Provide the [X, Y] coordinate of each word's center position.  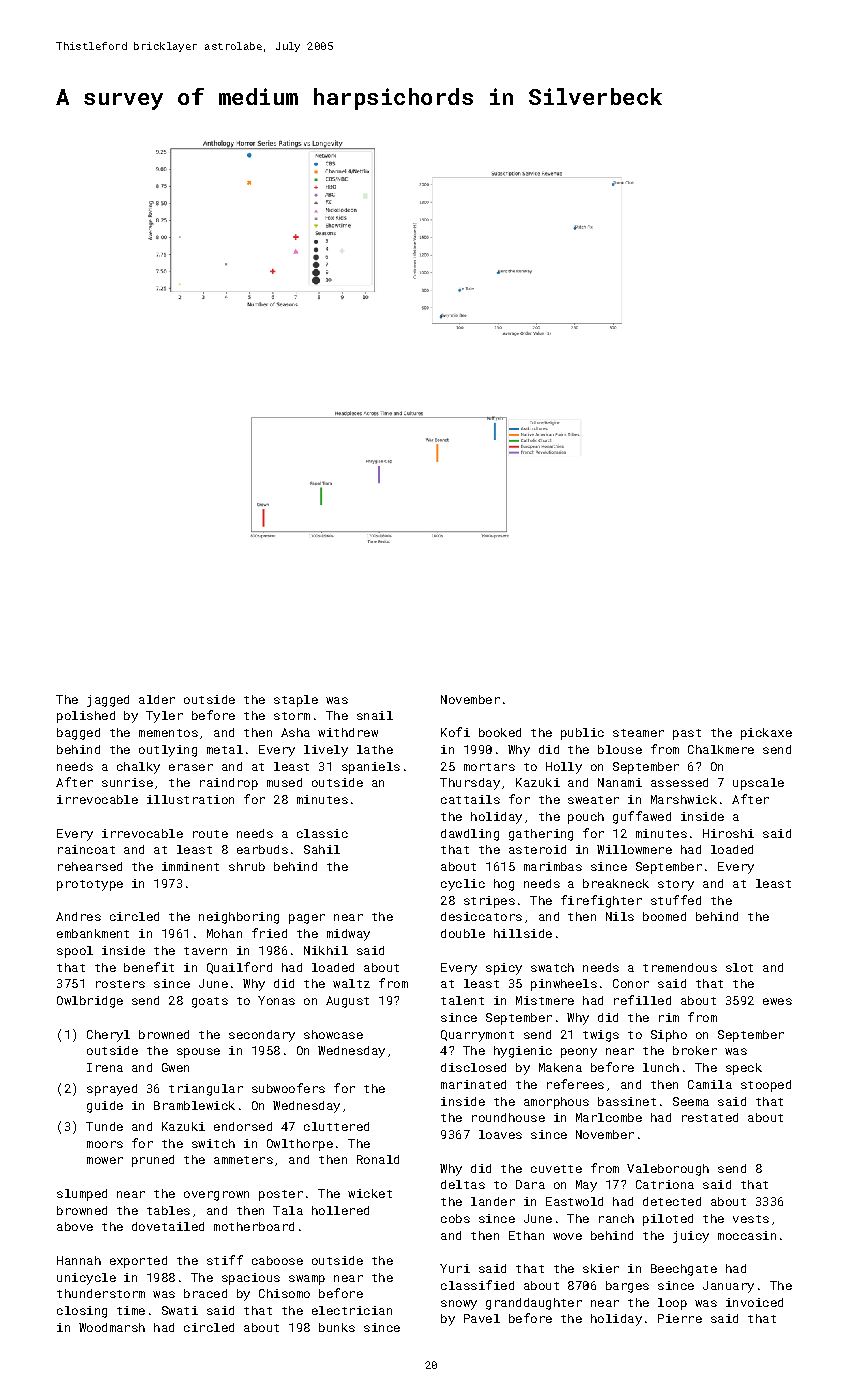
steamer [638, 733]
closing [82, 1312]
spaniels [371, 768]
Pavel [482, 1318]
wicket [370, 1193]
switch [213, 1143]
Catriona [665, 1184]
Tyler [164, 717]
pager [307, 919]
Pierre [680, 1318]
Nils [620, 916]
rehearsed [90, 866]
